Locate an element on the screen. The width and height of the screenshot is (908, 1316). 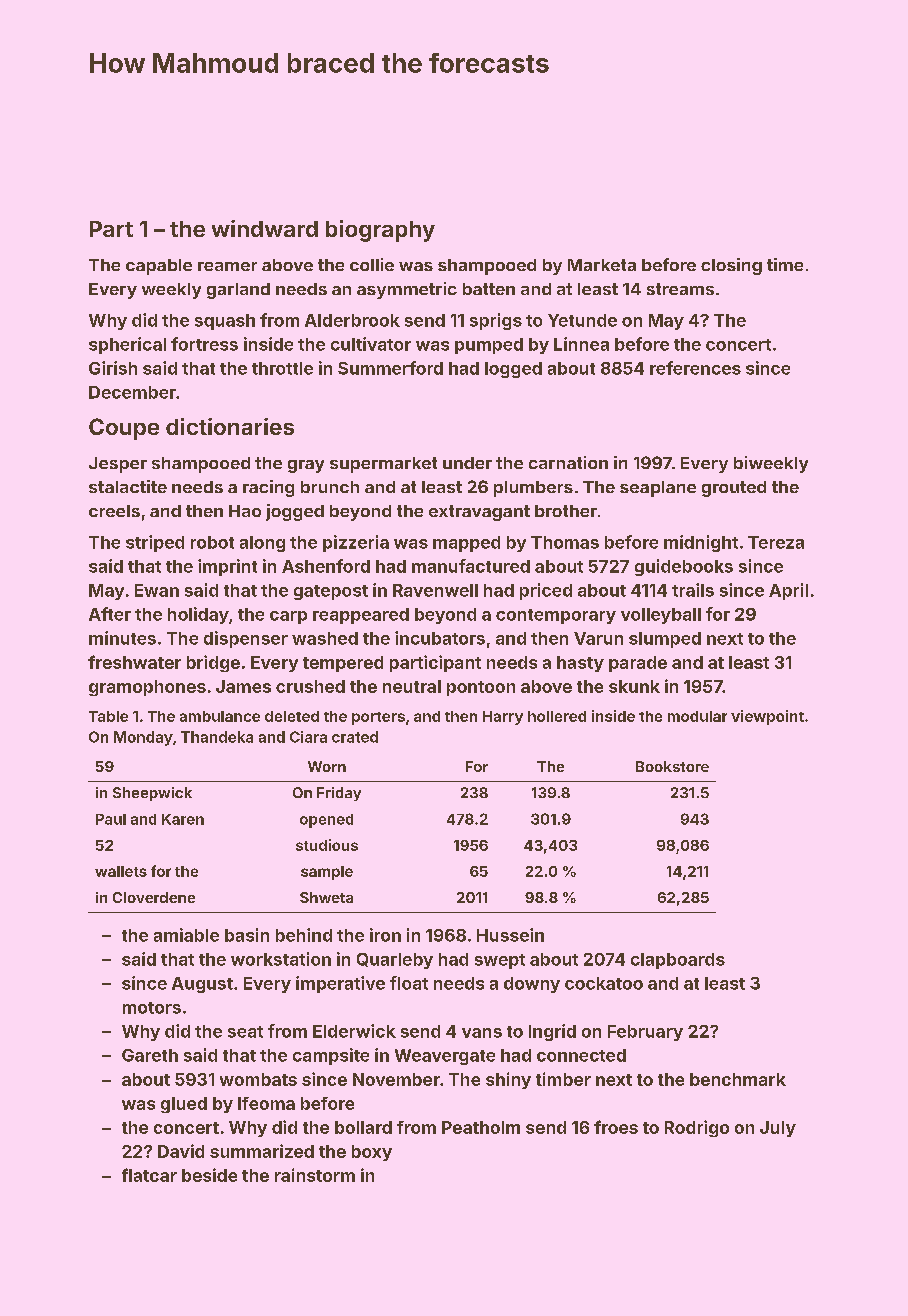
batten is located at coordinates (489, 289).
